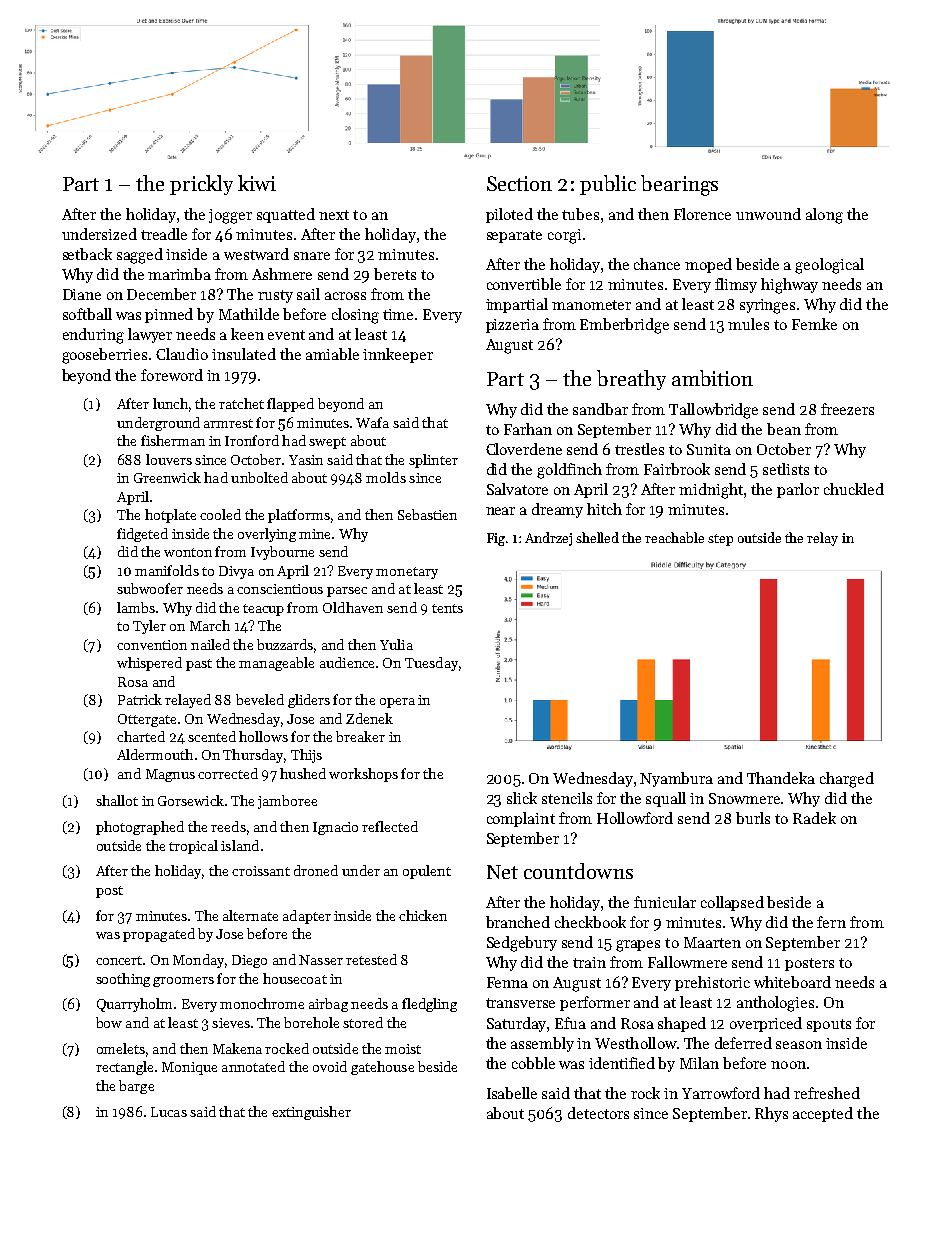 This image has width=952, height=1233. What do you see at coordinates (155, 754) in the image?
I see `Aldermouth` at bounding box center [155, 754].
